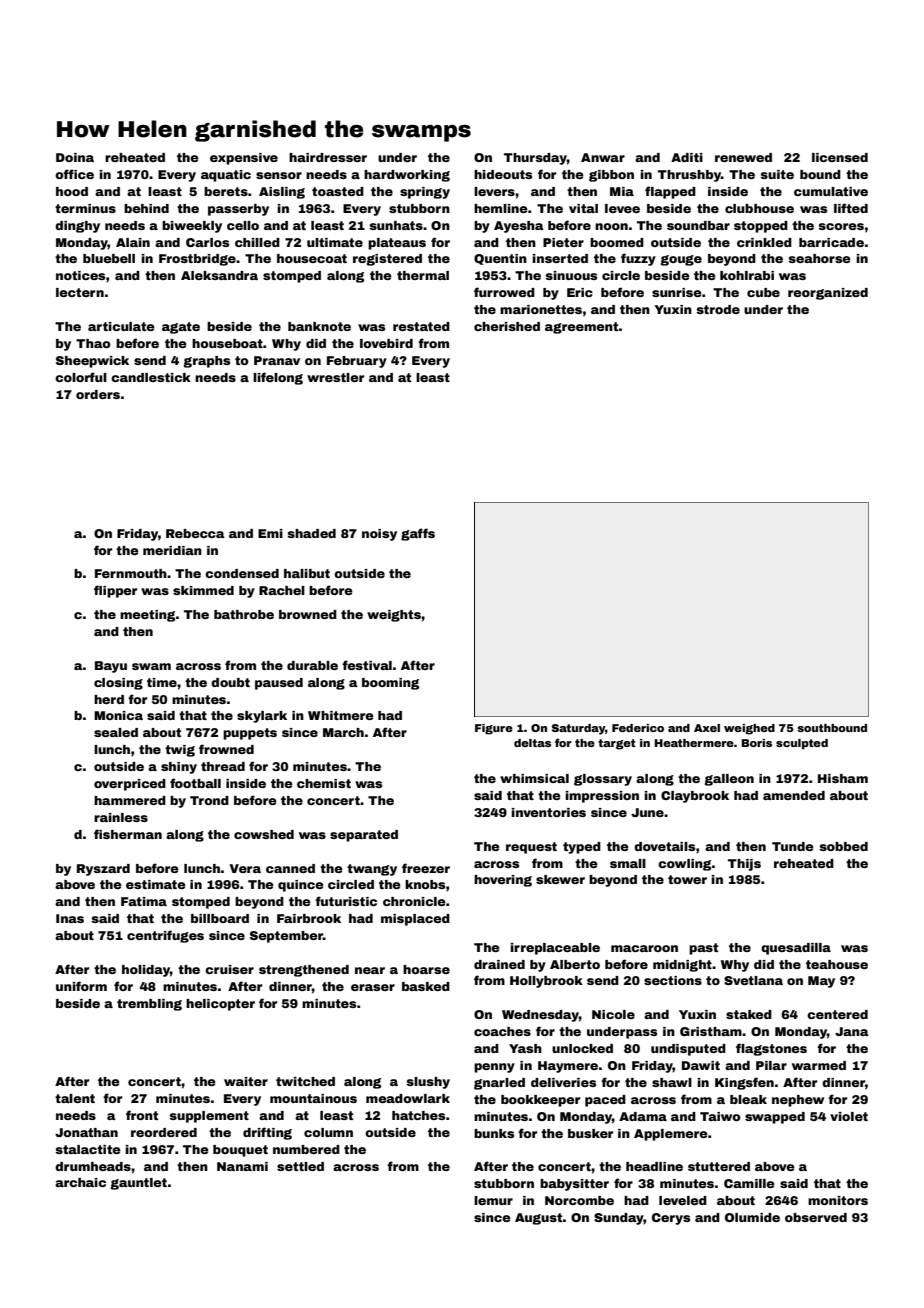  What do you see at coordinates (541, 309) in the screenshot?
I see `marionettes` at bounding box center [541, 309].
